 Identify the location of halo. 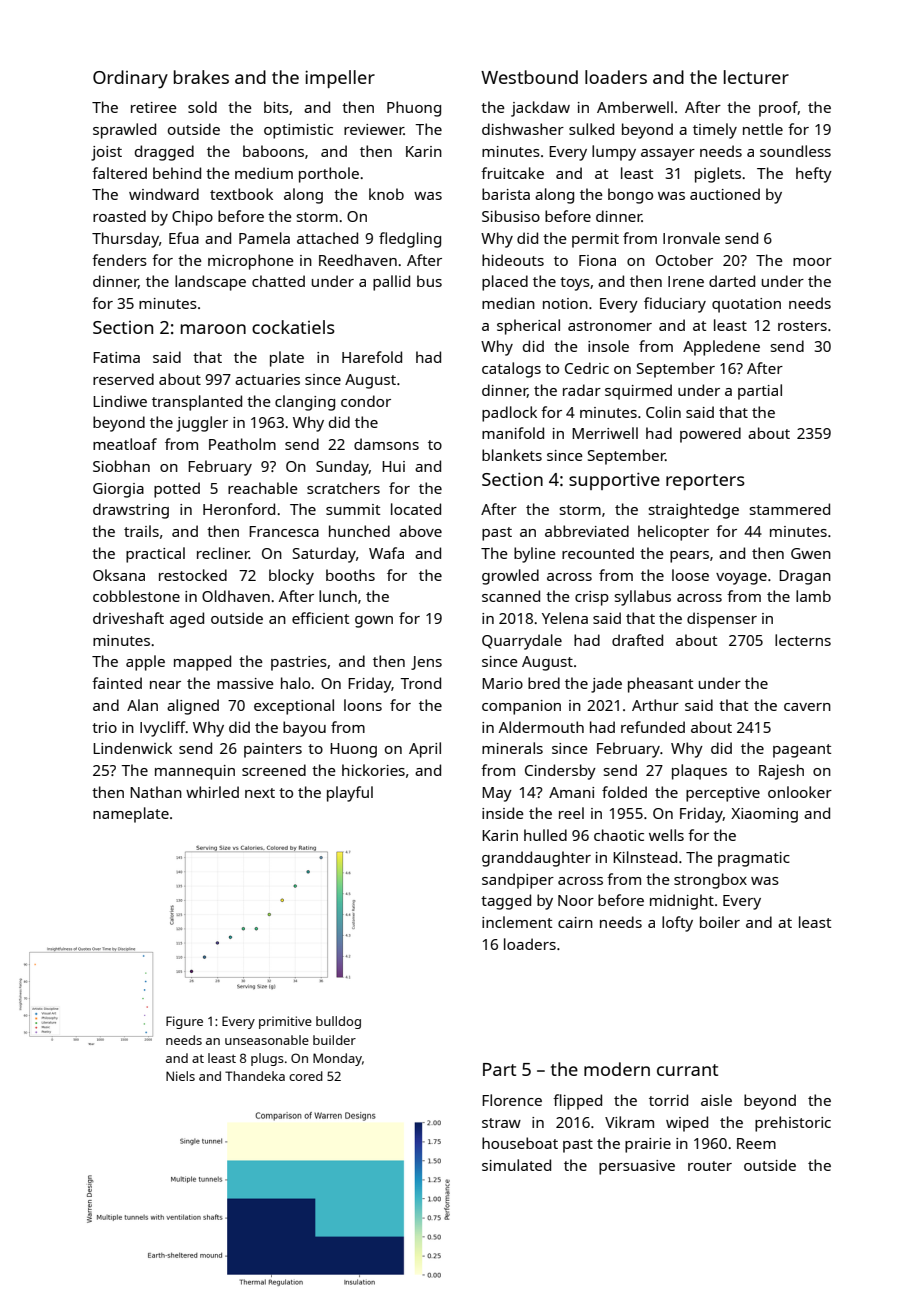
(295, 683).
